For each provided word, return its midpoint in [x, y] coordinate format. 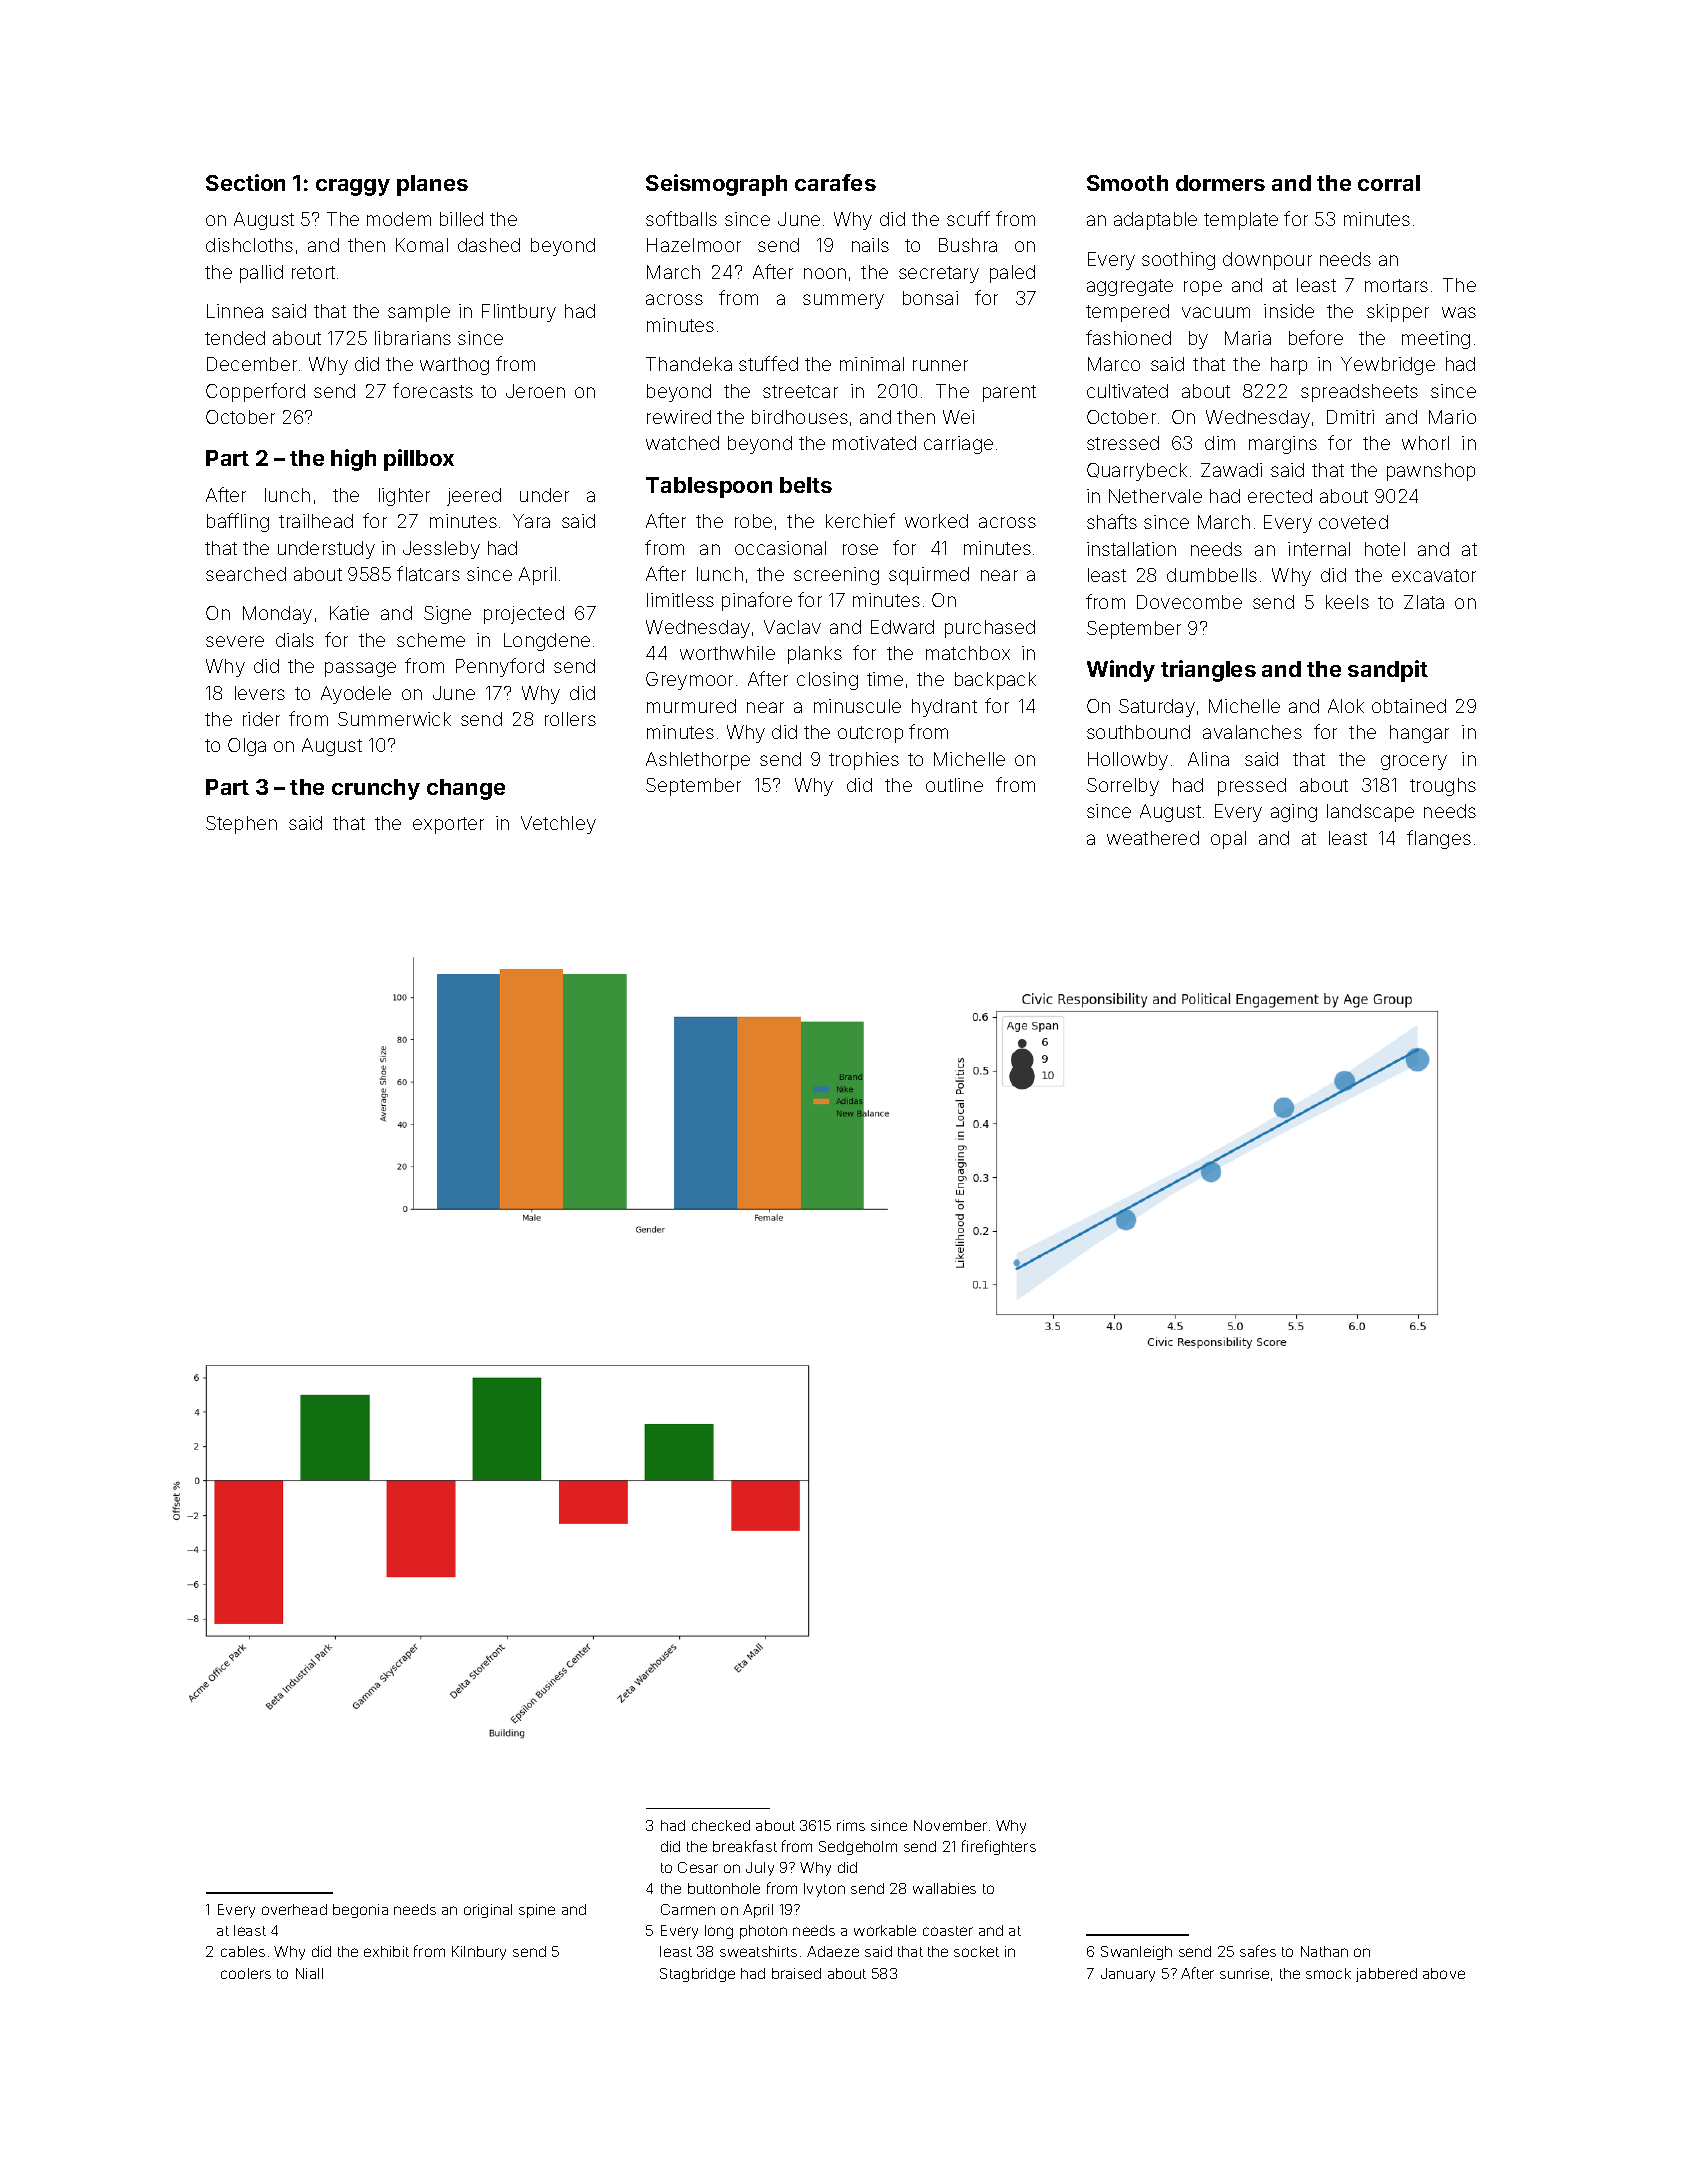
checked [721, 1825]
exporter [448, 825]
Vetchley [558, 825]
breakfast [745, 1846]
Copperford [255, 392]
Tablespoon [709, 487]
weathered [1153, 838]
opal [1228, 840]
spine [537, 1911]
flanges [1439, 839]
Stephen [241, 825]
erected [1280, 496]
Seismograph [716, 185]
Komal [422, 245]
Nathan [1324, 1951]
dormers [1220, 183]
